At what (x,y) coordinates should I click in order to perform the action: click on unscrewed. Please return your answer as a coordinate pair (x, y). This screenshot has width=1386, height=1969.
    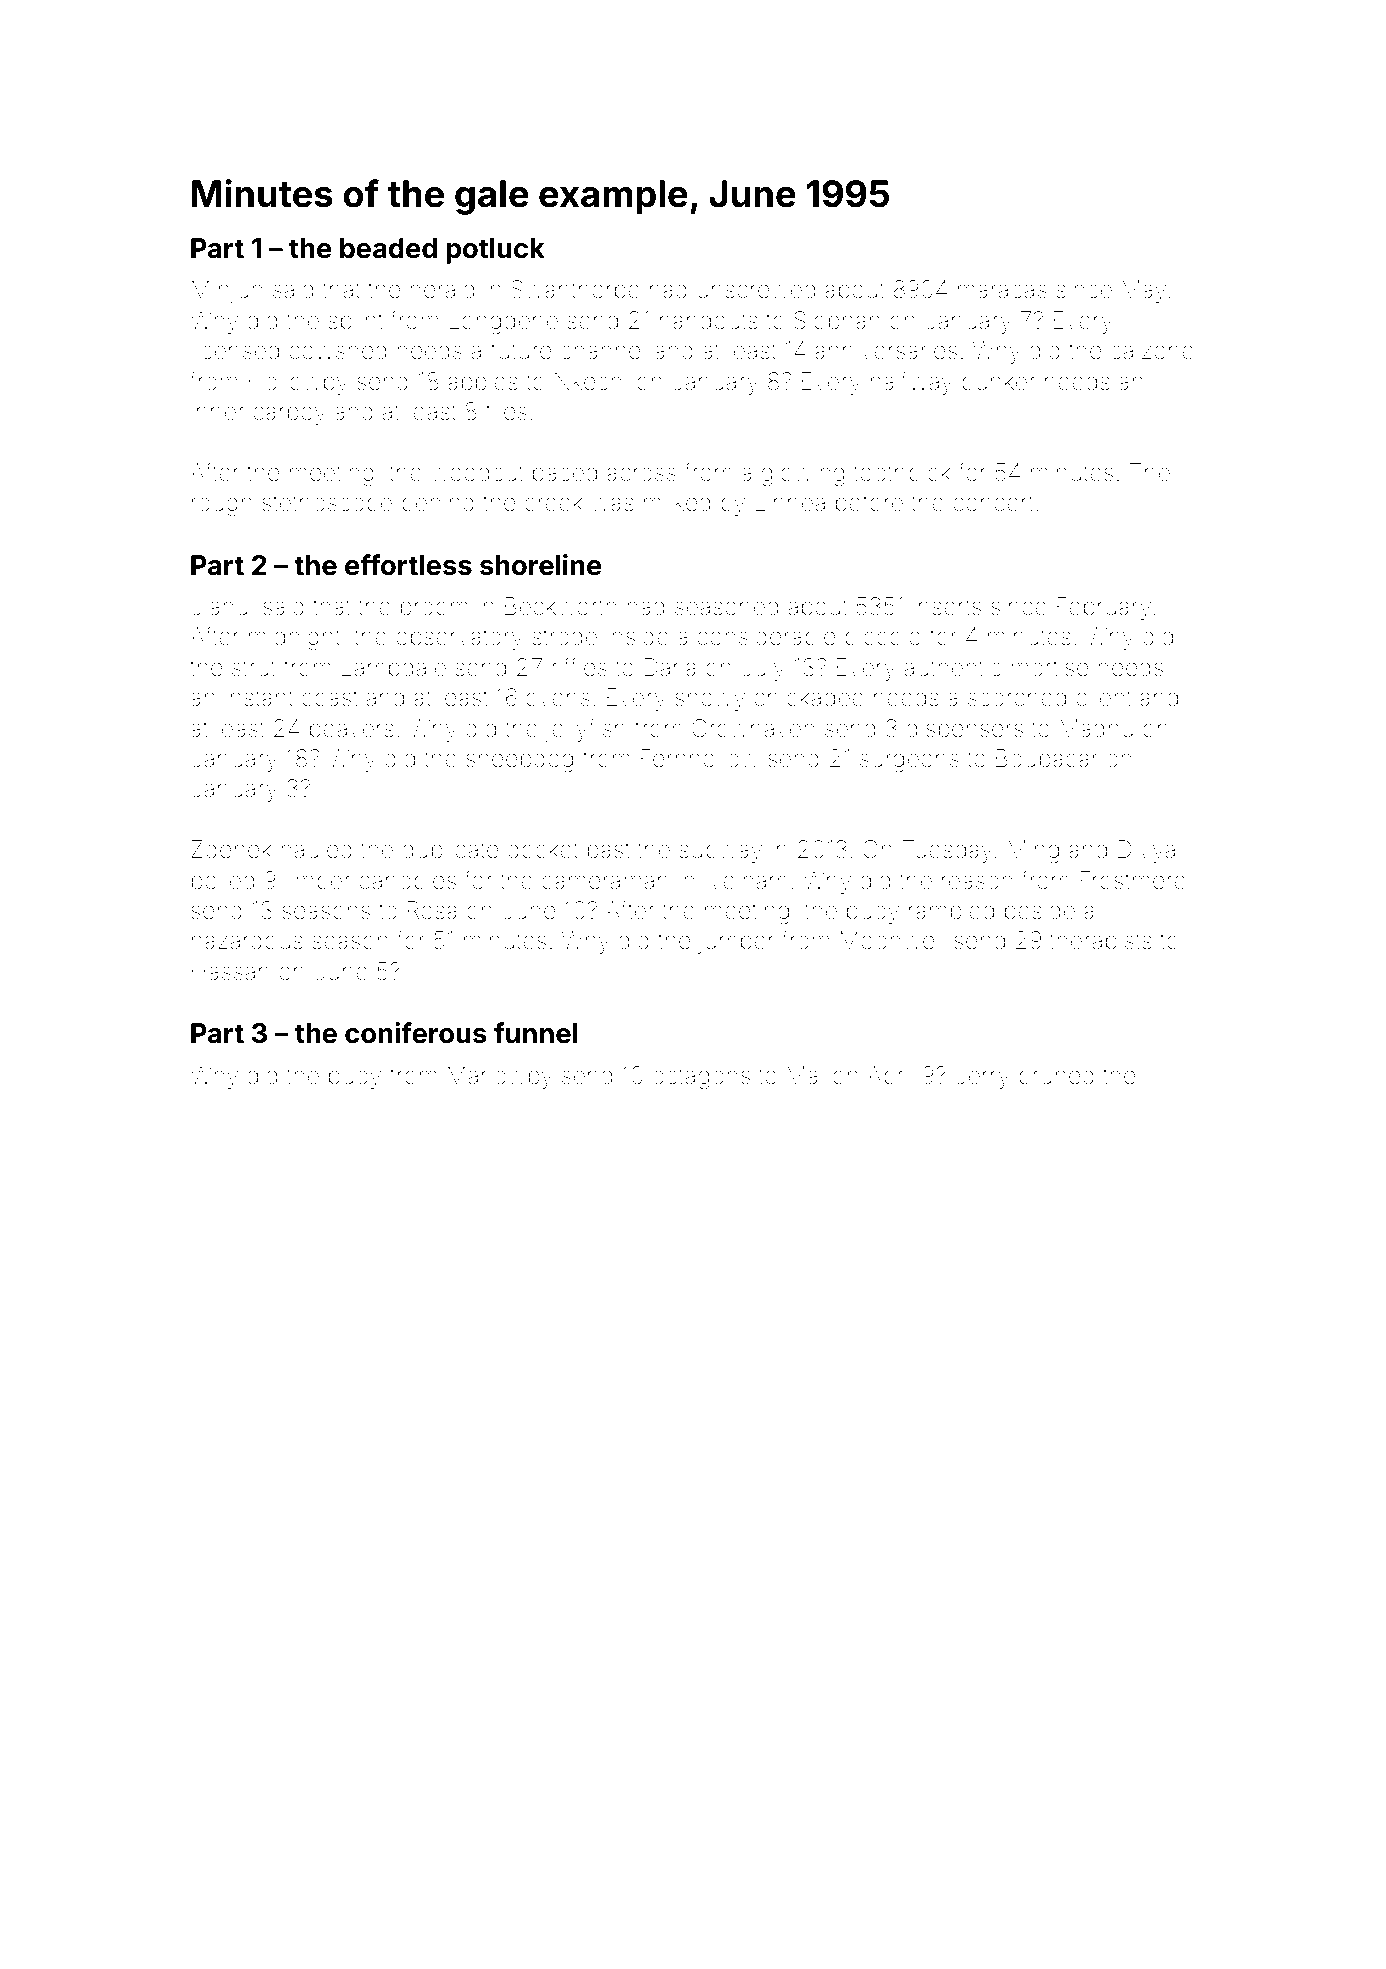
    Looking at the image, I should click on (756, 289).
